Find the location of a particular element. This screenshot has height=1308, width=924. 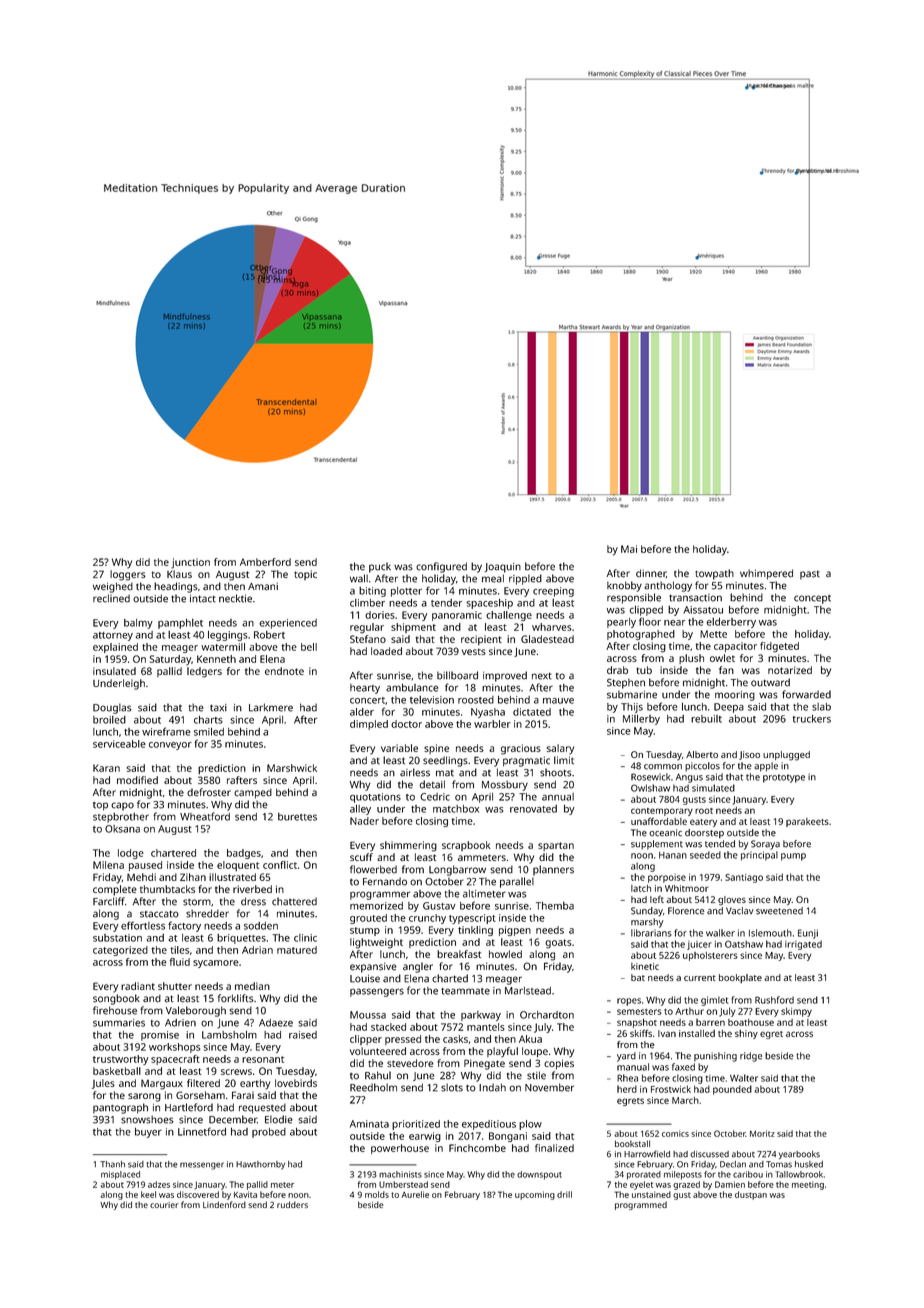

towpath is located at coordinates (714, 574).
